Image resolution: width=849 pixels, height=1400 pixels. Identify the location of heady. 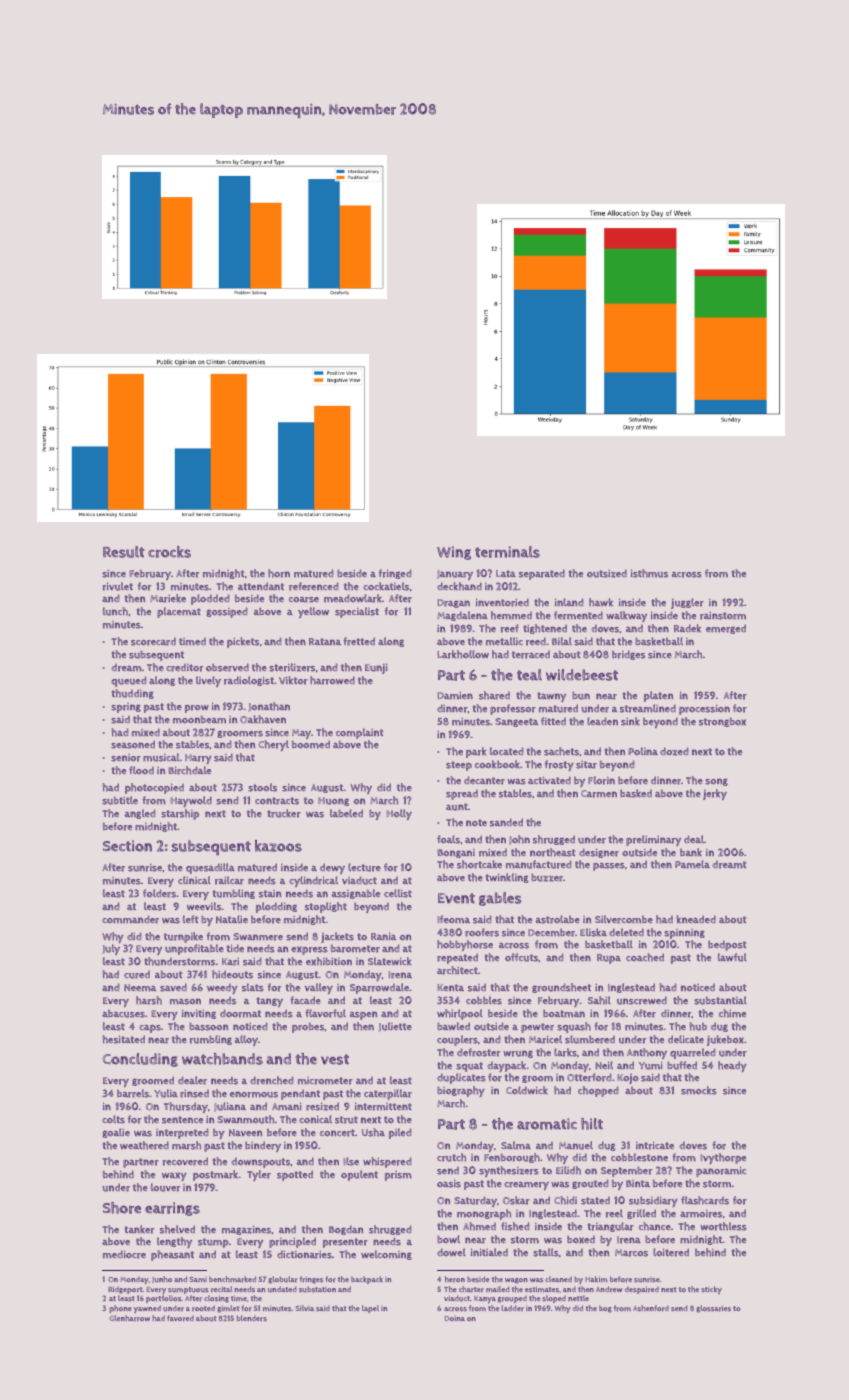
(732, 1066).
